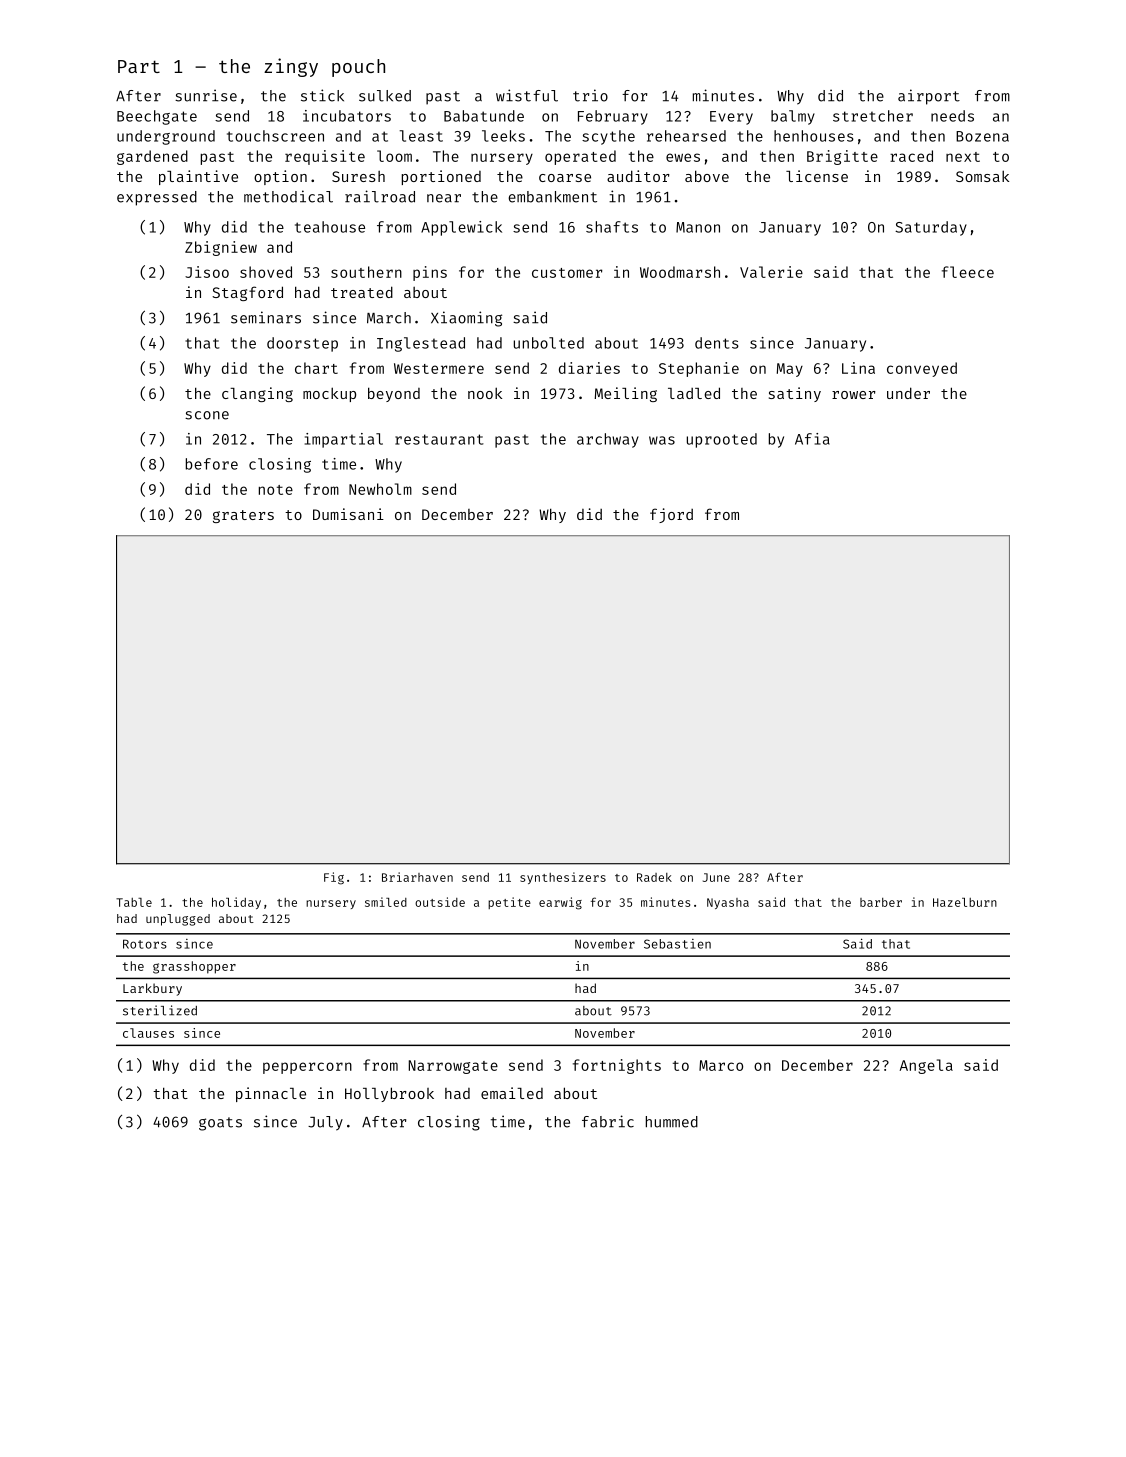 The image size is (1126, 1457). Describe the element at coordinates (380, 489) in the document. I see `Newholm` at that location.
